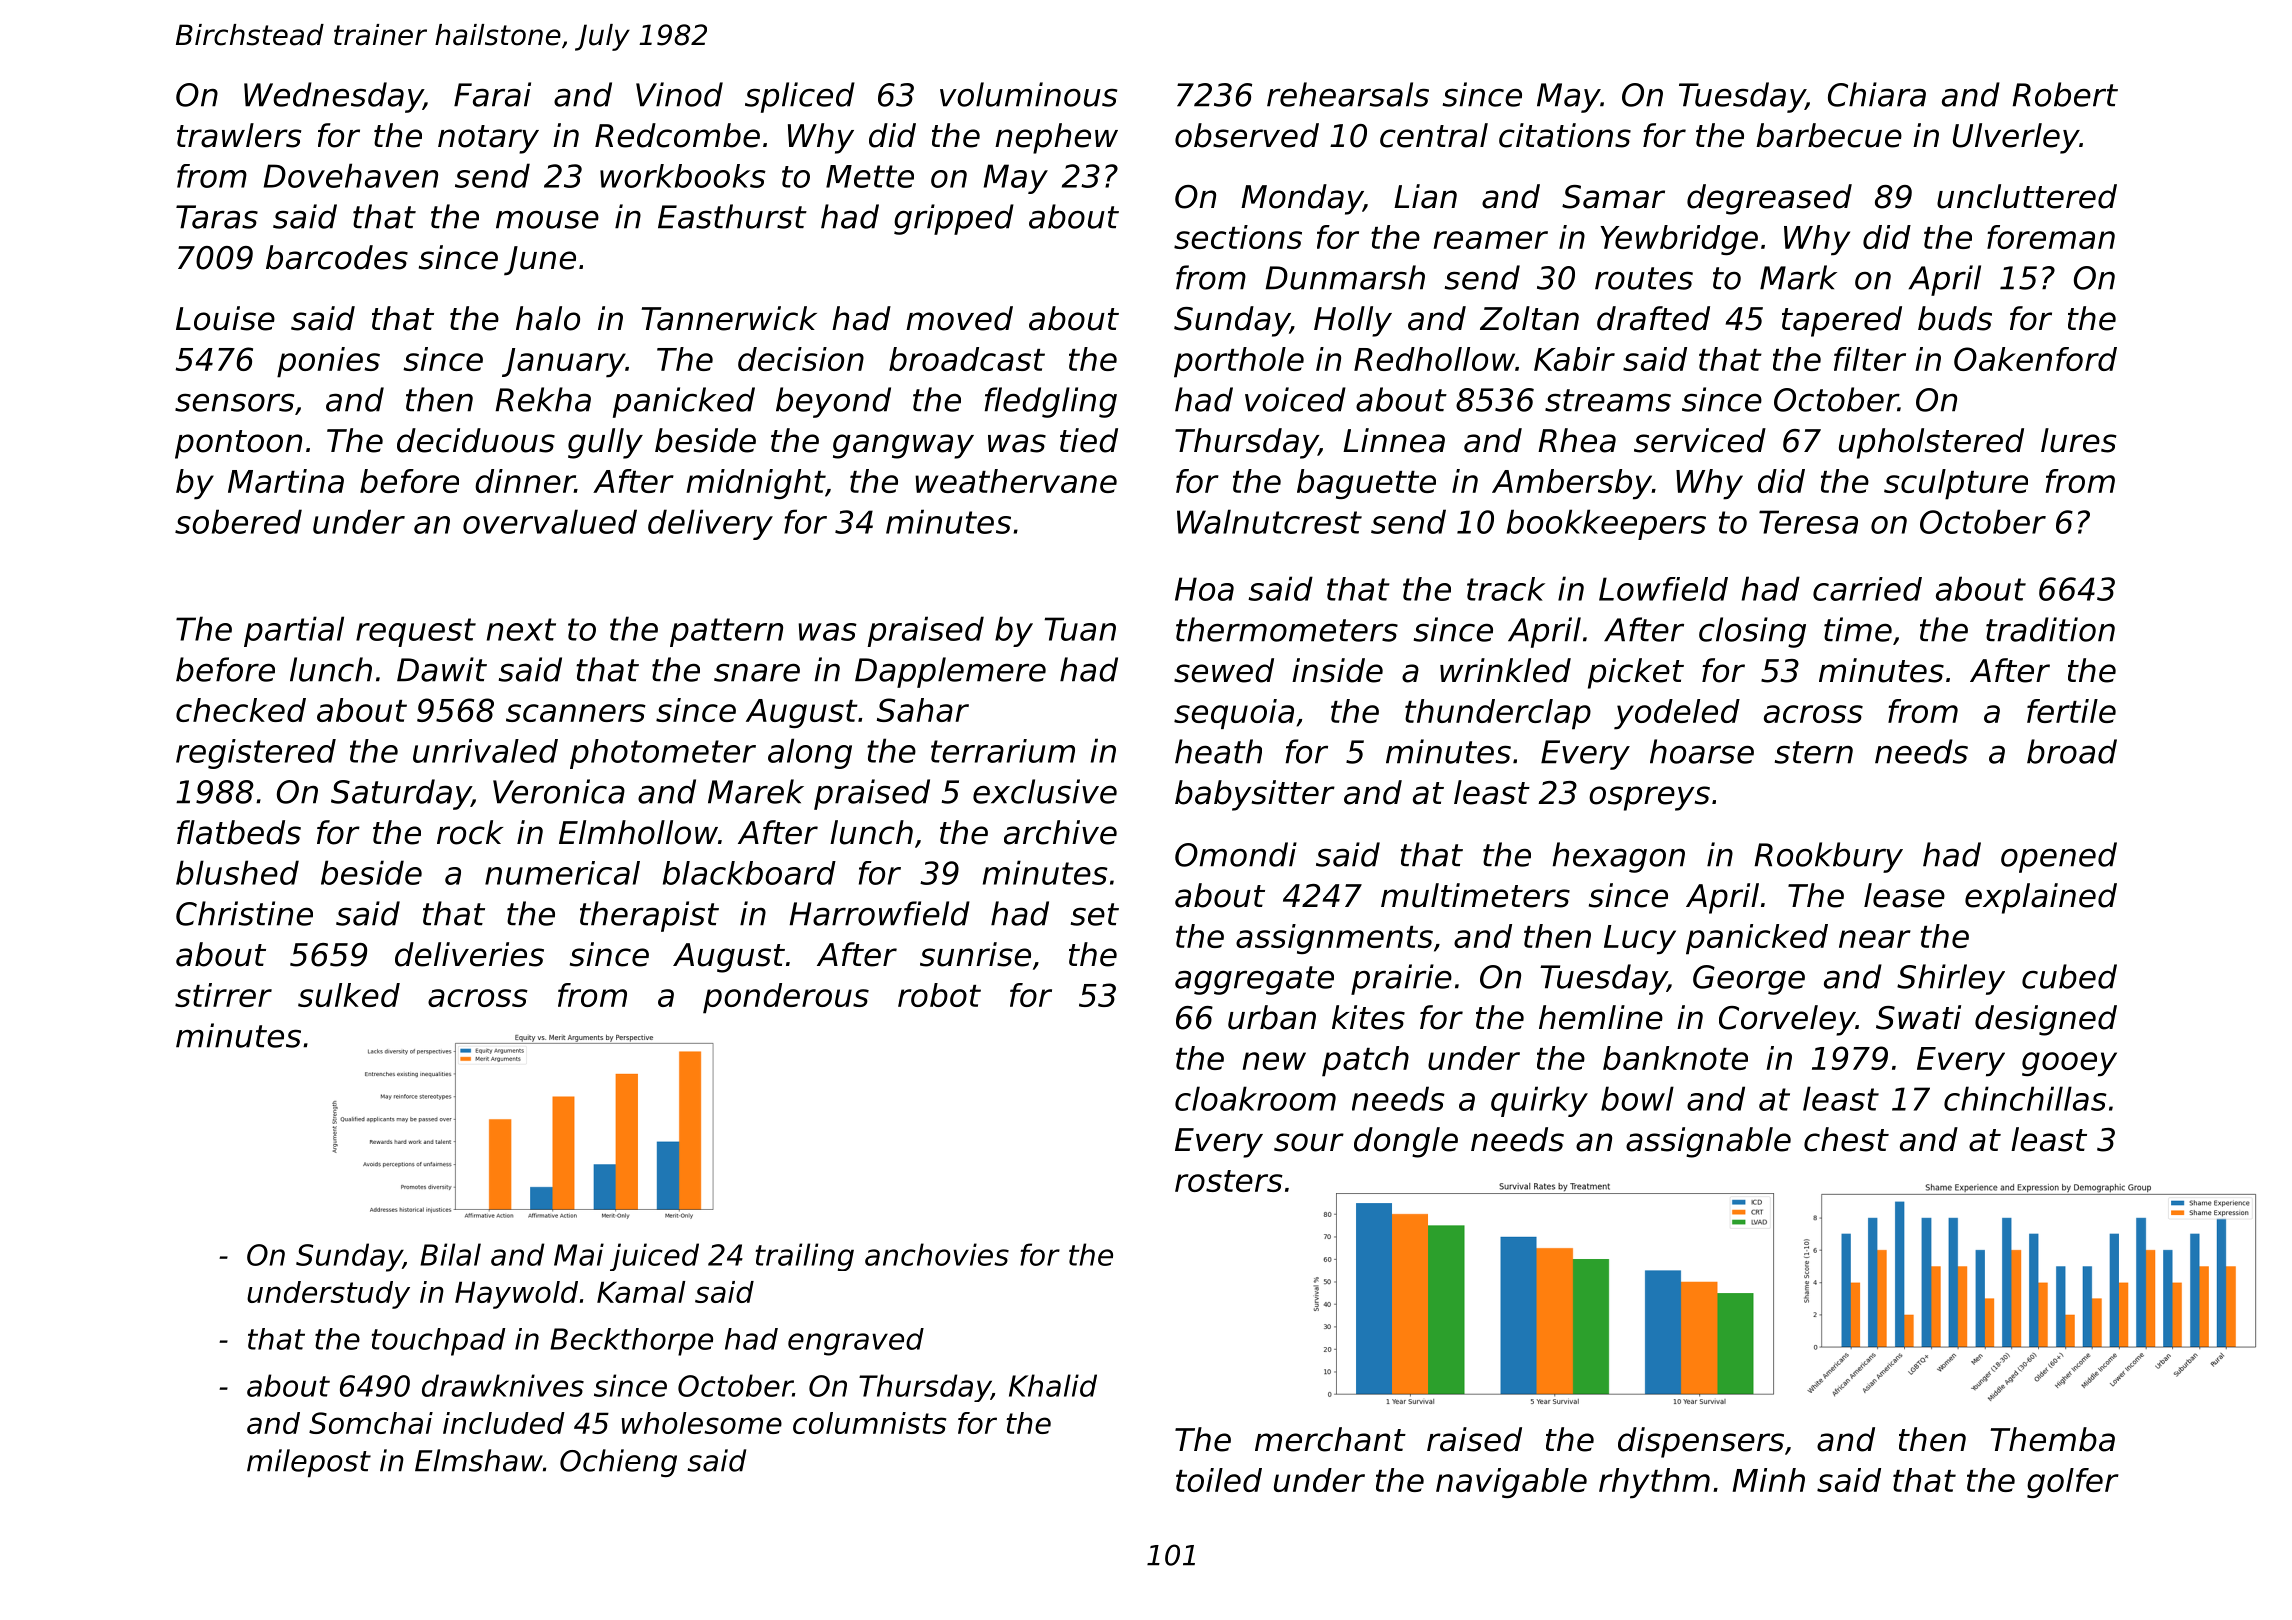 Image resolution: width=2292 pixels, height=1620 pixels. I want to click on Chiara, so click(1877, 94).
